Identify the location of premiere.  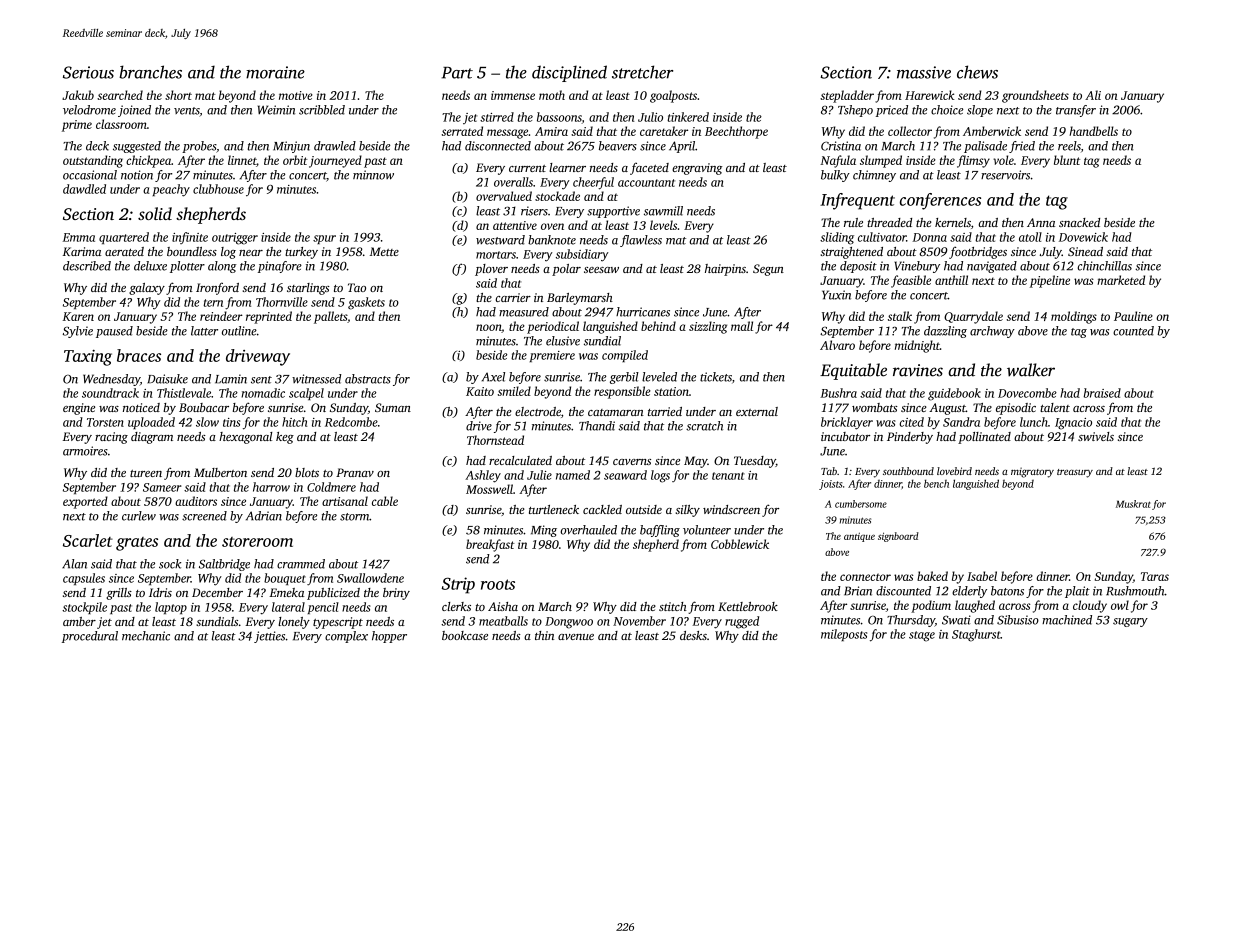
(552, 356).
